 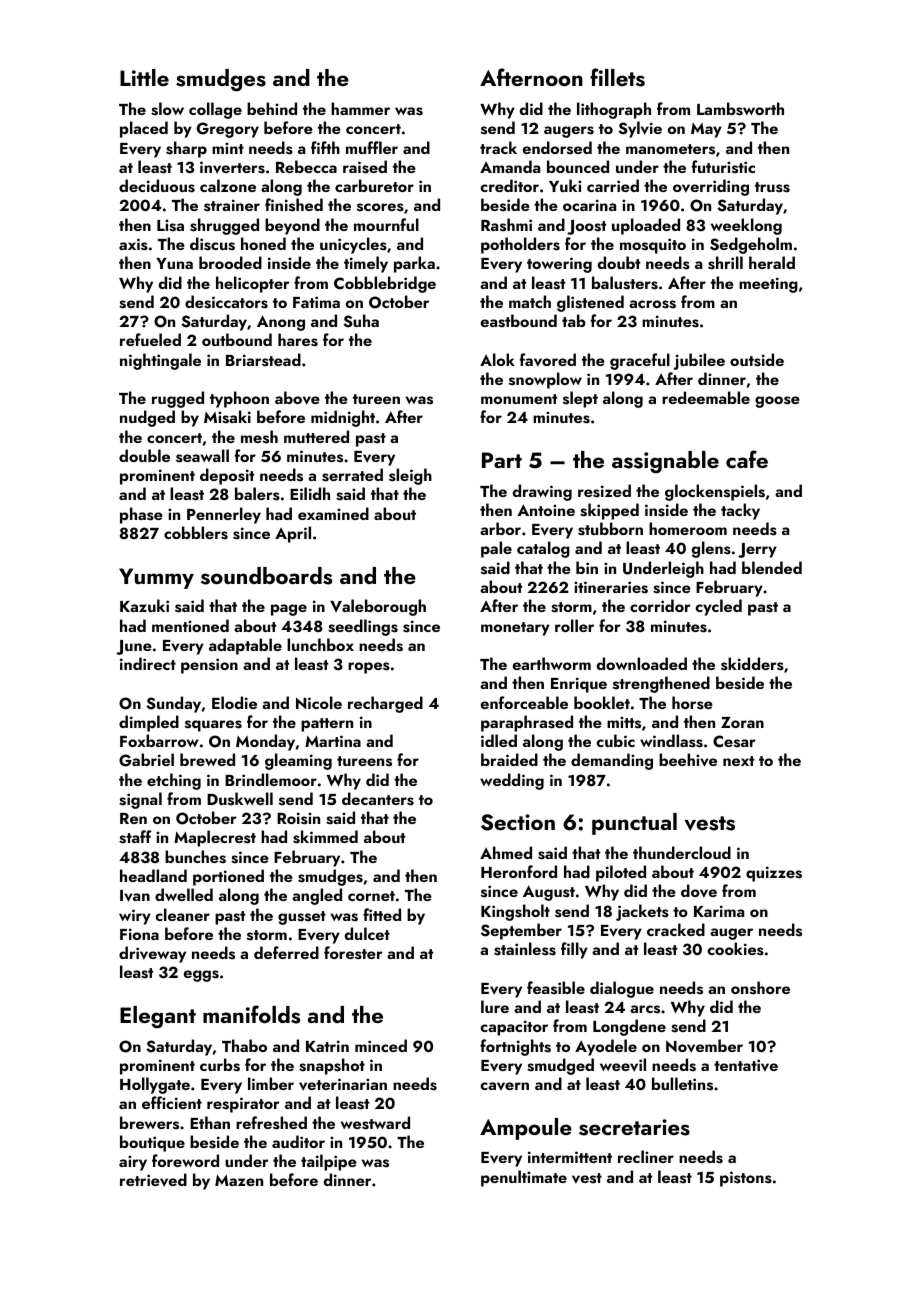 I want to click on soundboards, so click(x=266, y=576).
